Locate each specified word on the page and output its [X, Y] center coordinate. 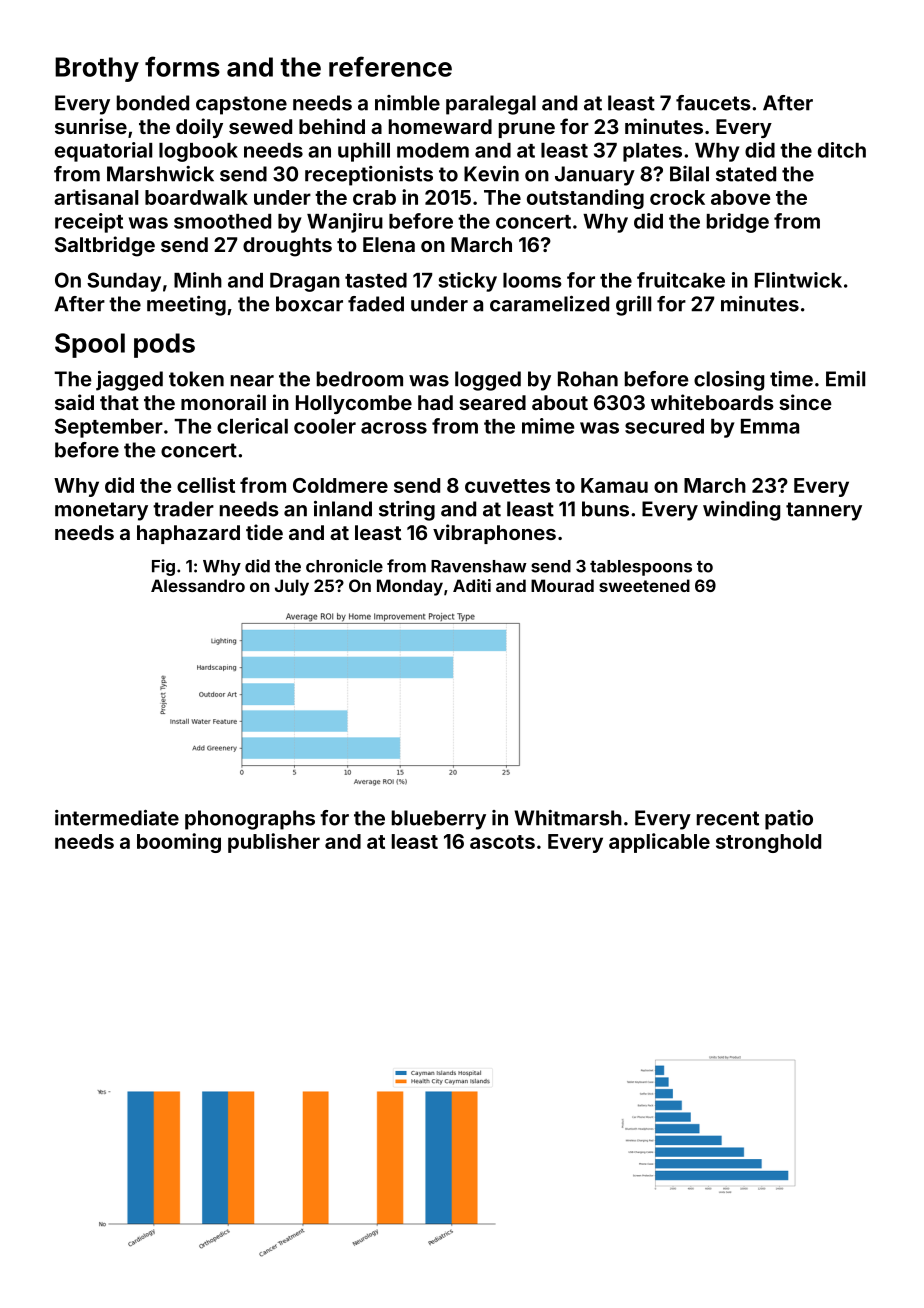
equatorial [103, 152]
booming [179, 843]
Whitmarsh [568, 818]
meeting [186, 306]
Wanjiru [345, 223]
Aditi [472, 585]
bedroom [360, 379]
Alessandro [198, 585]
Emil [845, 379]
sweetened [644, 585]
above [741, 197]
